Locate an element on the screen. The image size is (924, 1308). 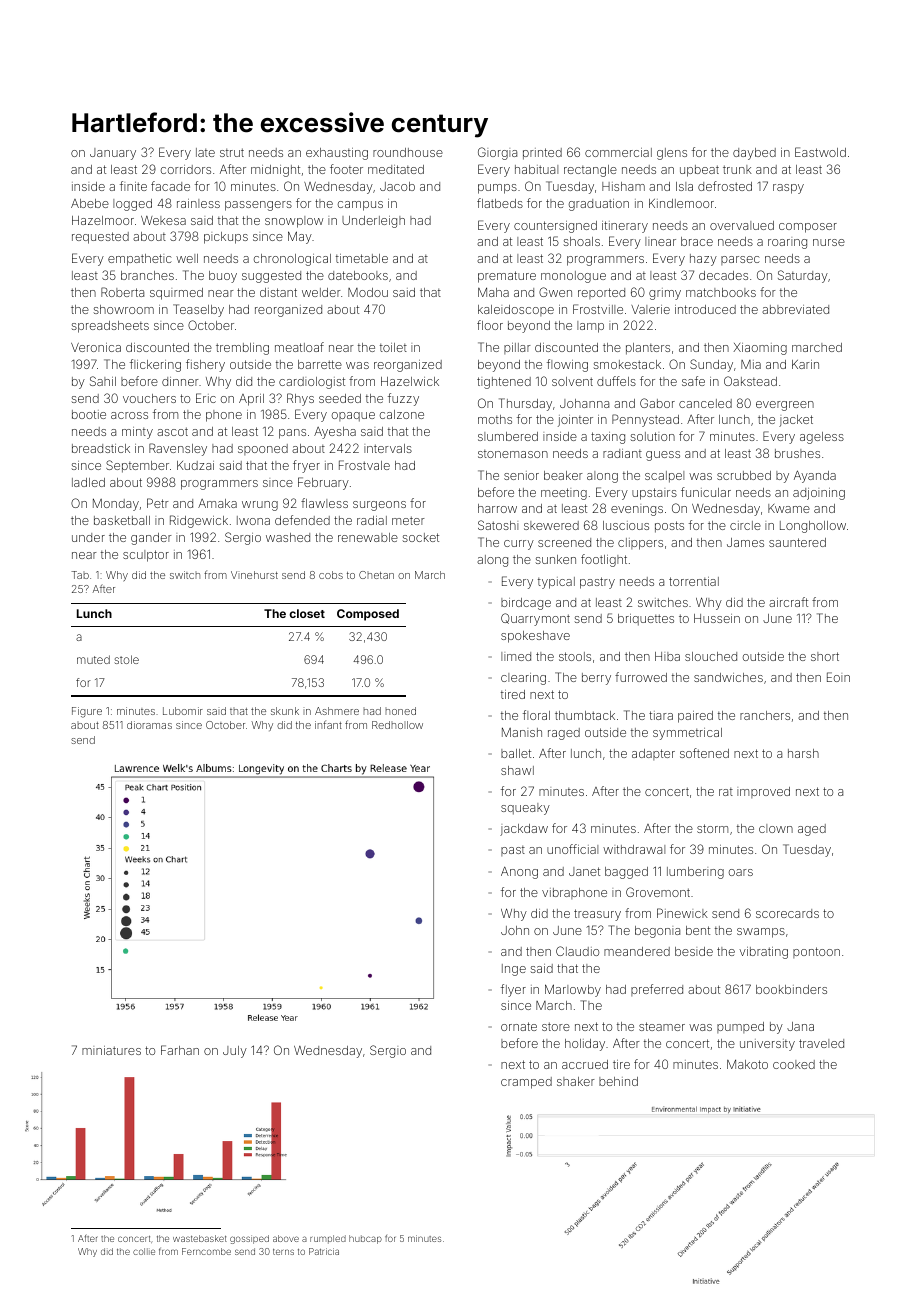
Hussein is located at coordinates (717, 618).
